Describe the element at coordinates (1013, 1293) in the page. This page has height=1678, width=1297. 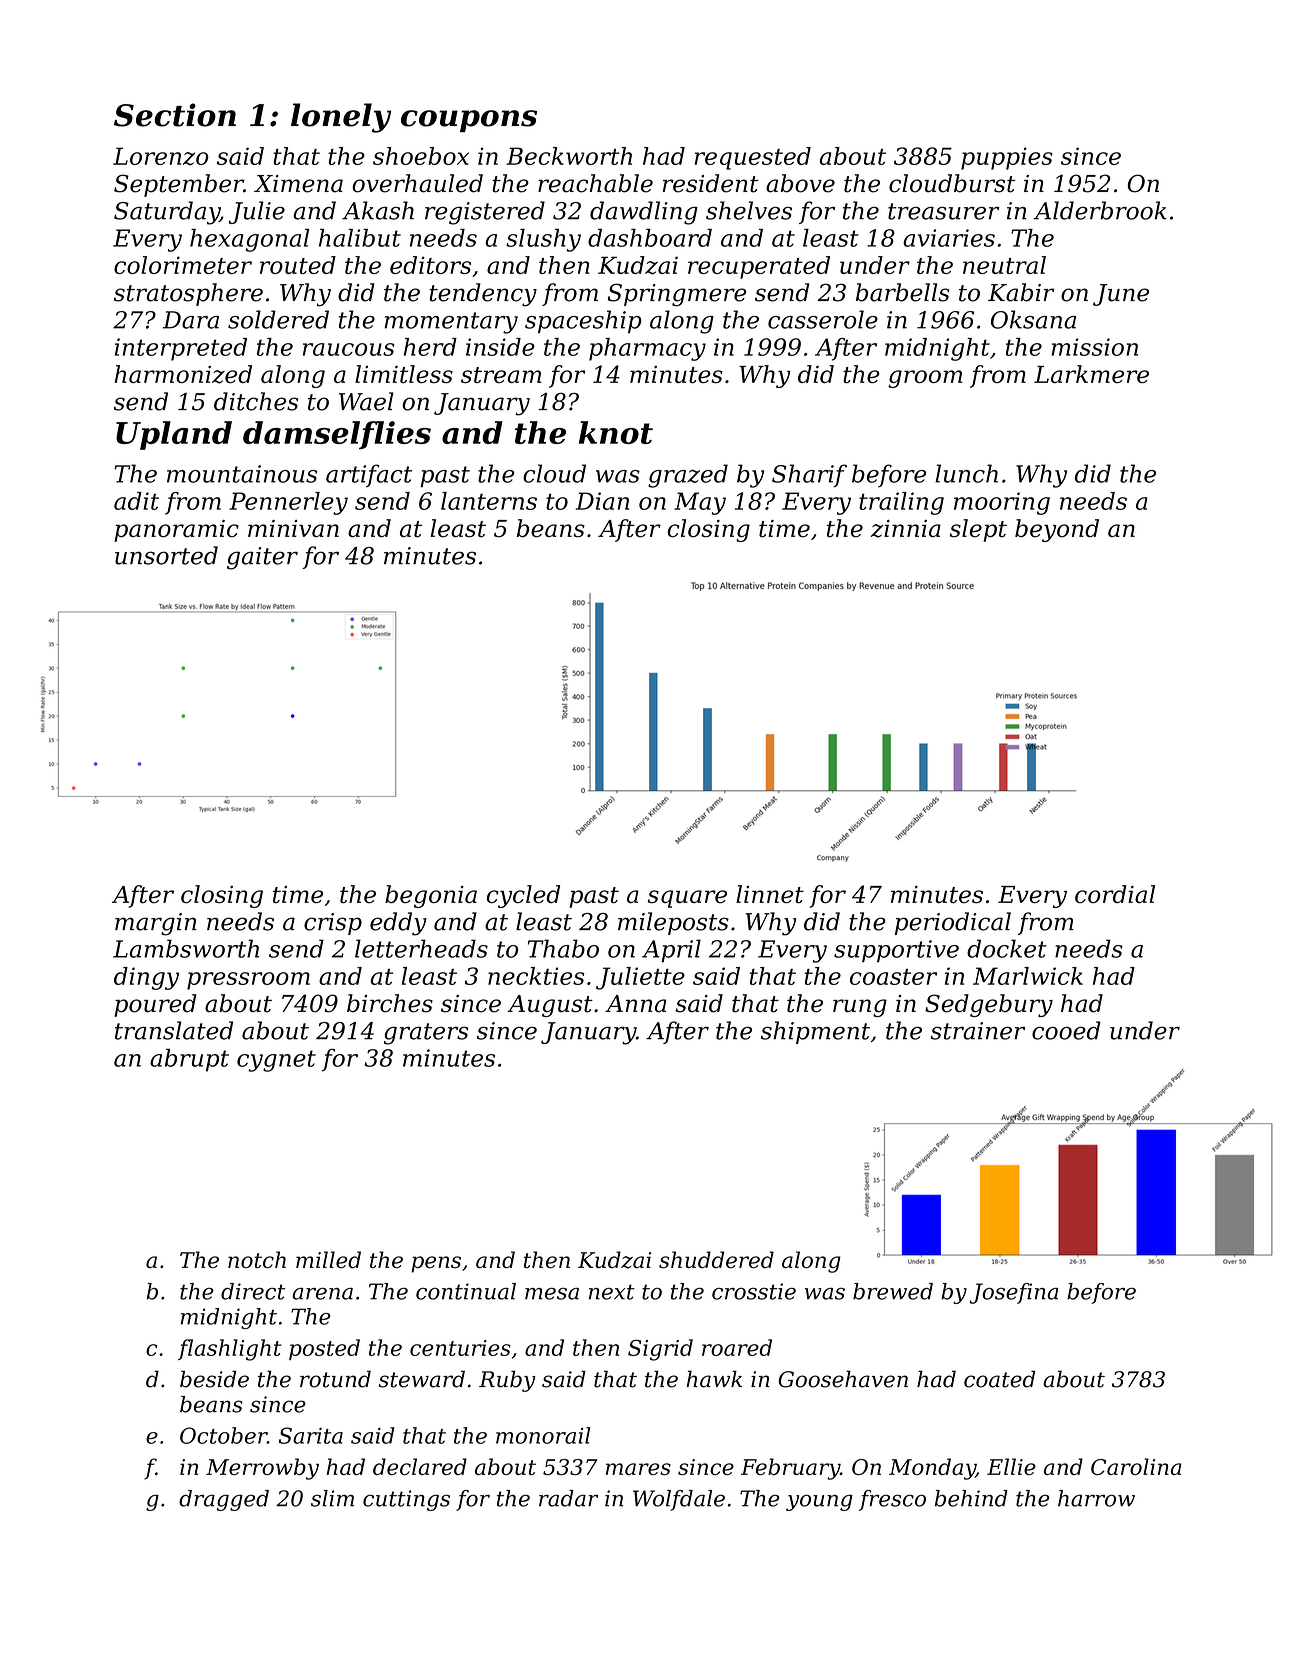
I see `Josefina` at that location.
